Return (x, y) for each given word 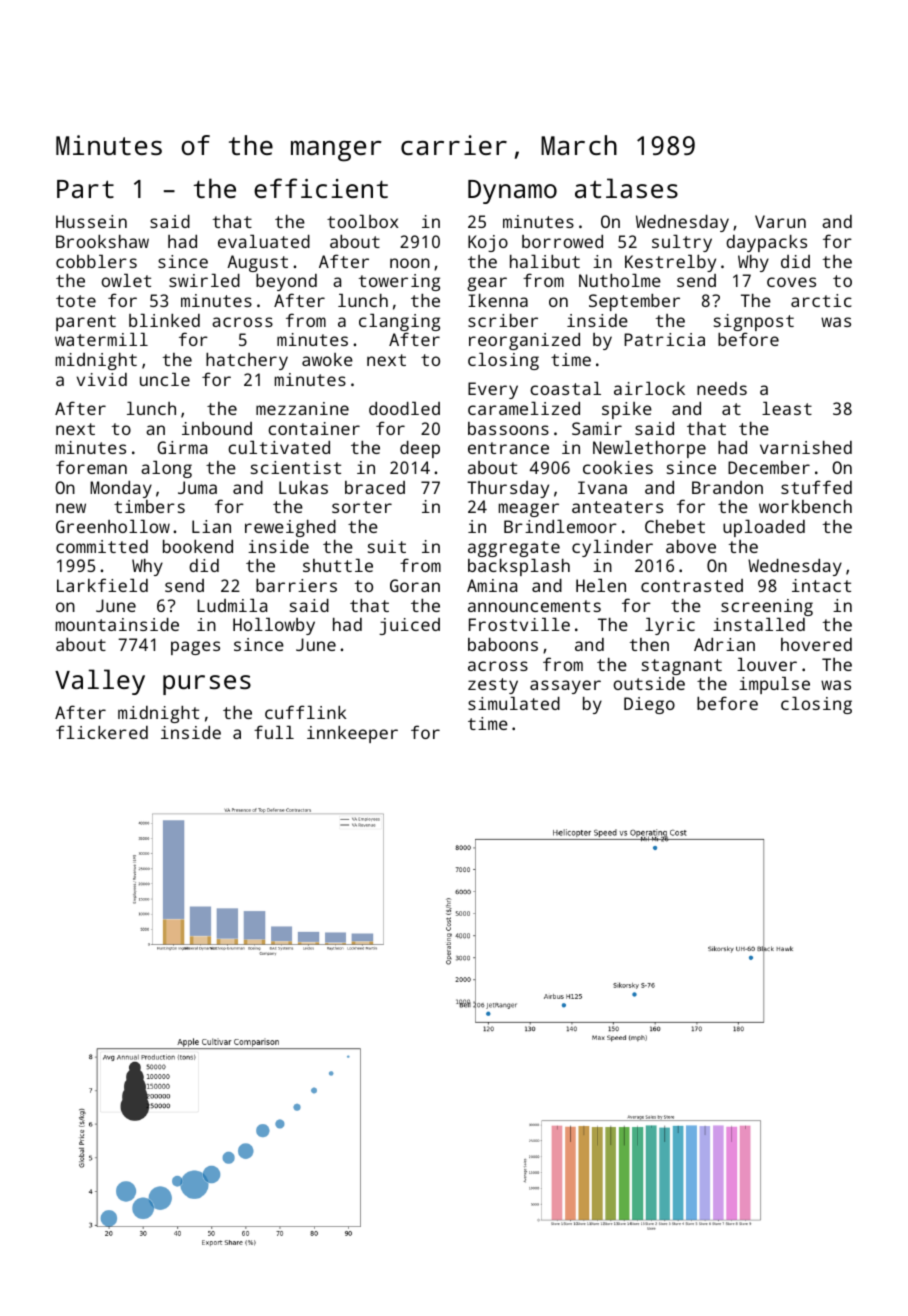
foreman (91, 467)
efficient (321, 188)
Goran (415, 585)
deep (420, 449)
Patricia (664, 339)
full (274, 732)
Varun (780, 221)
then (649, 644)
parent (86, 323)
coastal (565, 388)
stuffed (816, 487)
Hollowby (274, 626)
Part (85, 189)
